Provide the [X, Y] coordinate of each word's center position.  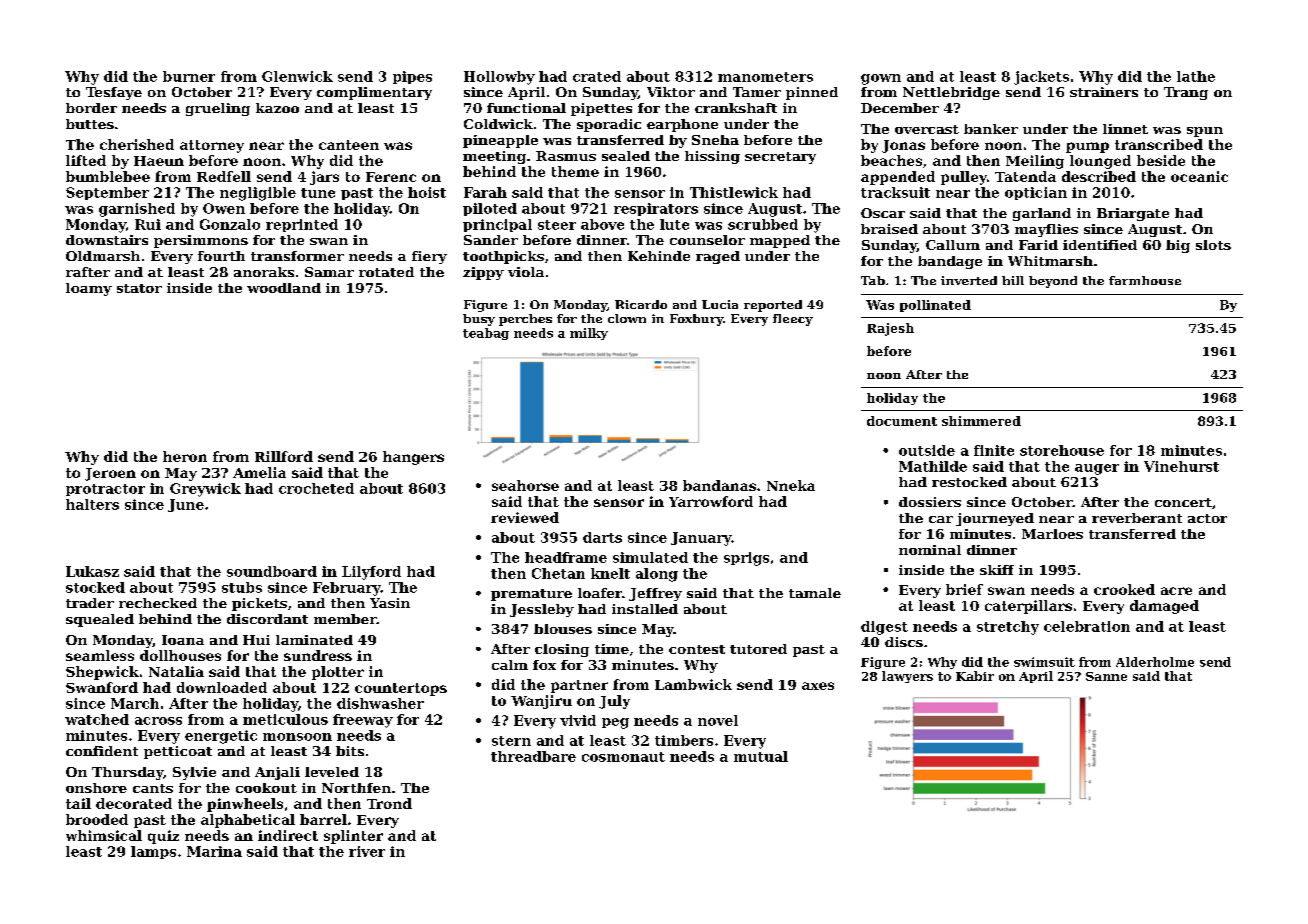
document [902, 421]
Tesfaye [114, 93]
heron [185, 456]
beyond [1053, 282]
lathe [1196, 76]
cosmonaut [623, 757]
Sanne [1106, 676]
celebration [1087, 626]
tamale [815, 593]
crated [597, 76]
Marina [214, 851]
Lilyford [371, 573]
